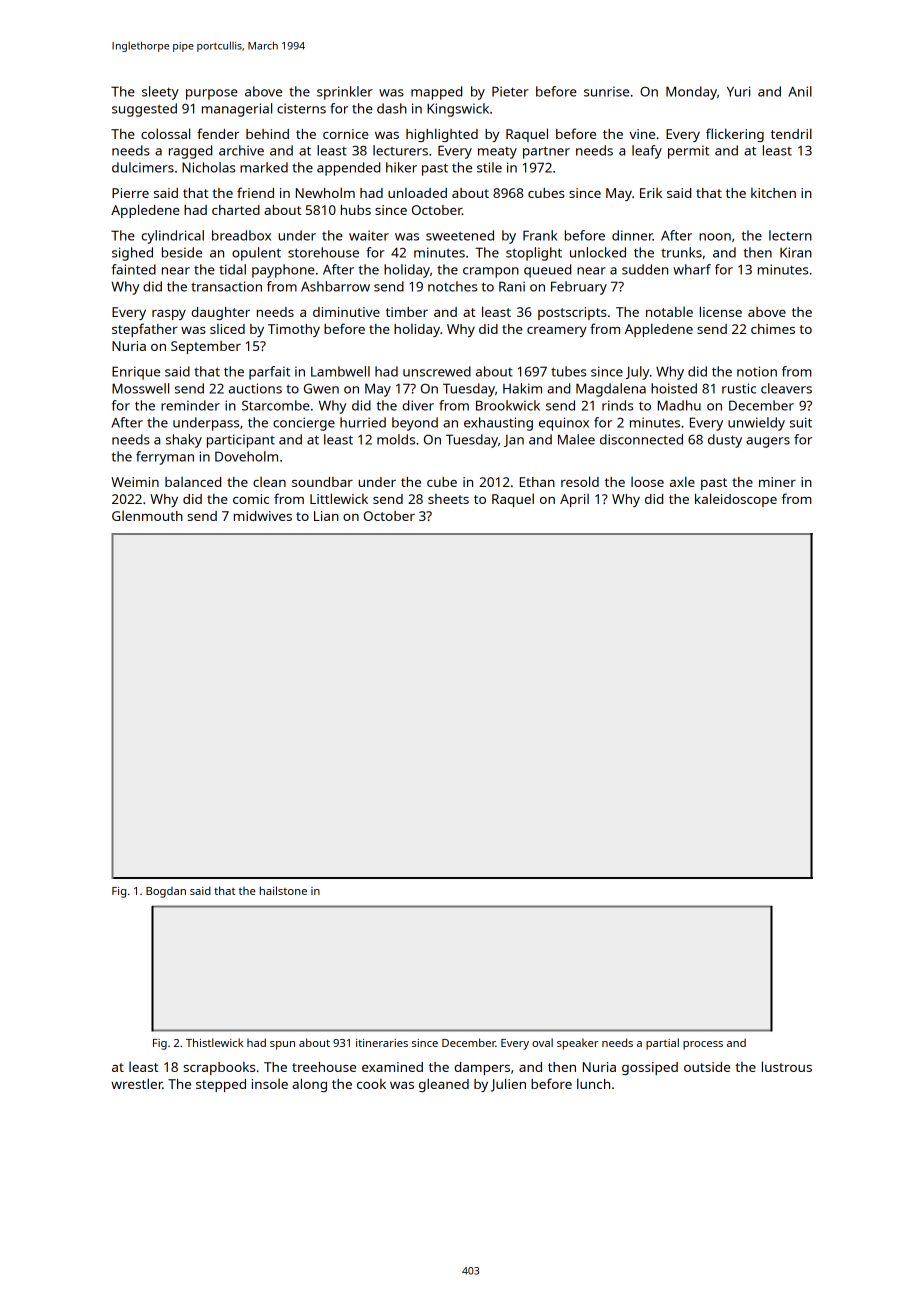 Image resolution: width=924 pixels, height=1308 pixels. Describe the element at coordinates (662, 1044) in the image. I see `partial` at that location.
